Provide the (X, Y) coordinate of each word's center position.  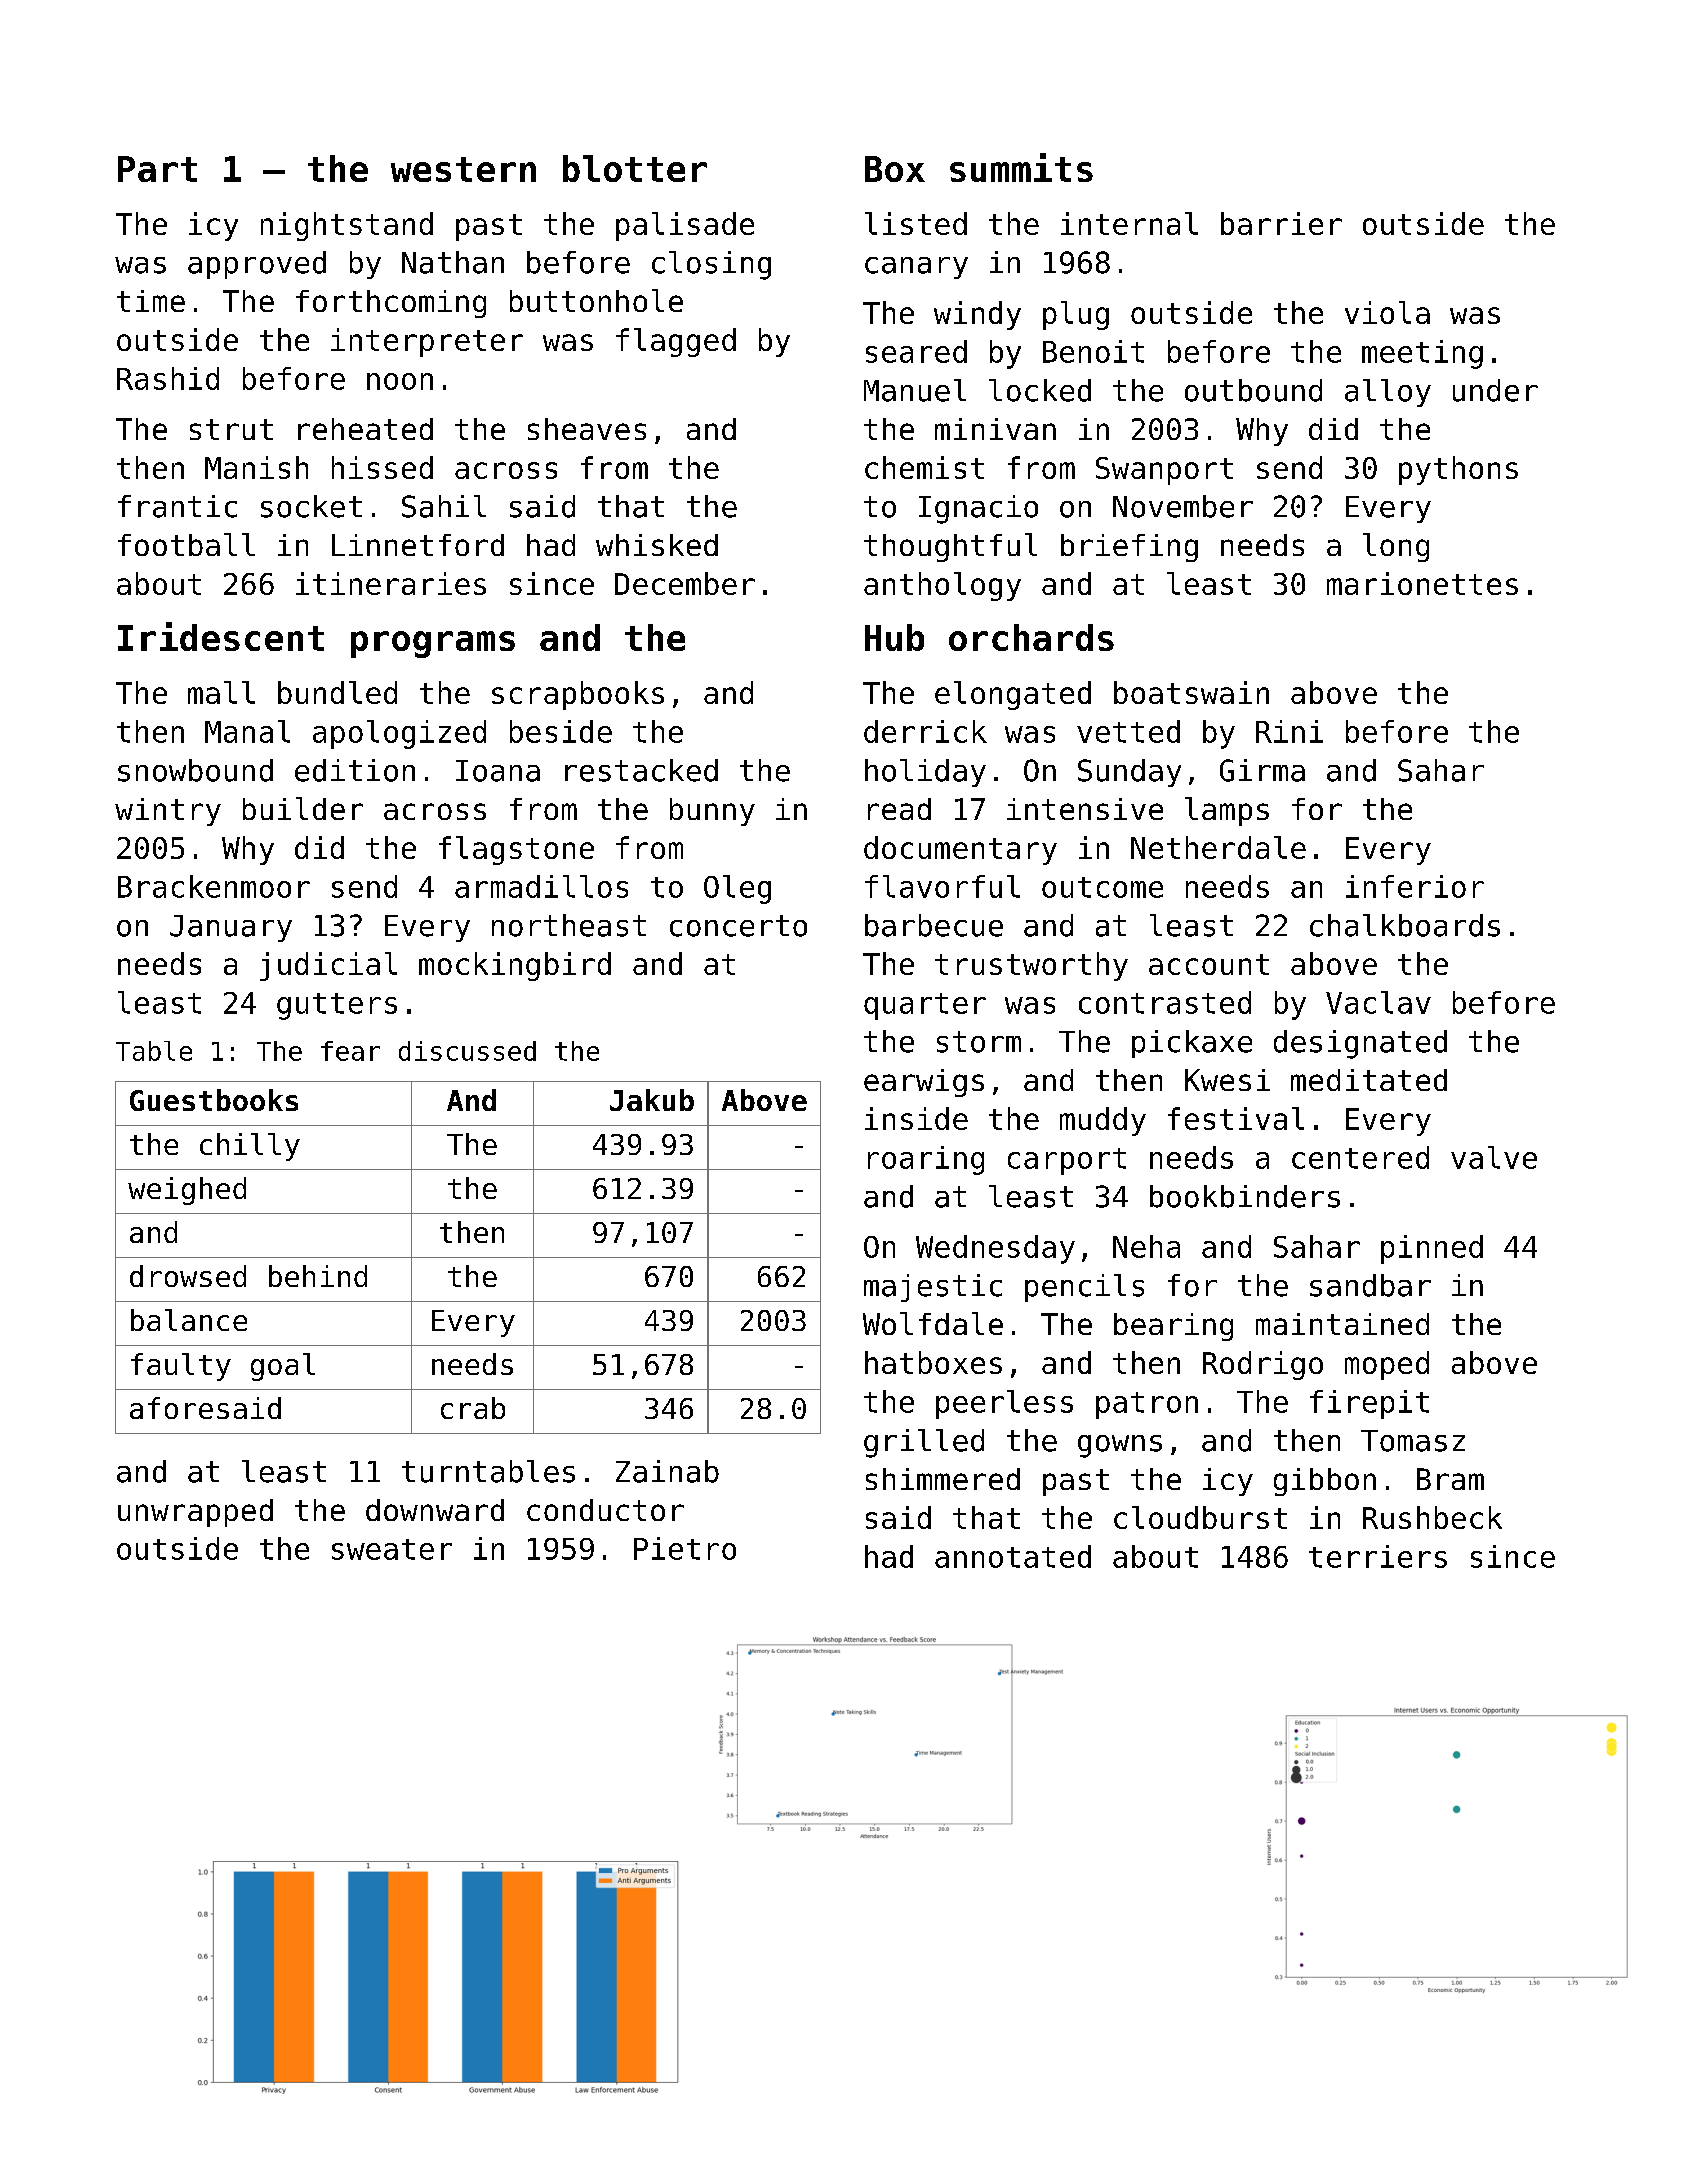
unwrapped (195, 1513)
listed (916, 223)
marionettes (1422, 583)
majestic (933, 1288)
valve (1494, 1157)
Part (157, 169)
